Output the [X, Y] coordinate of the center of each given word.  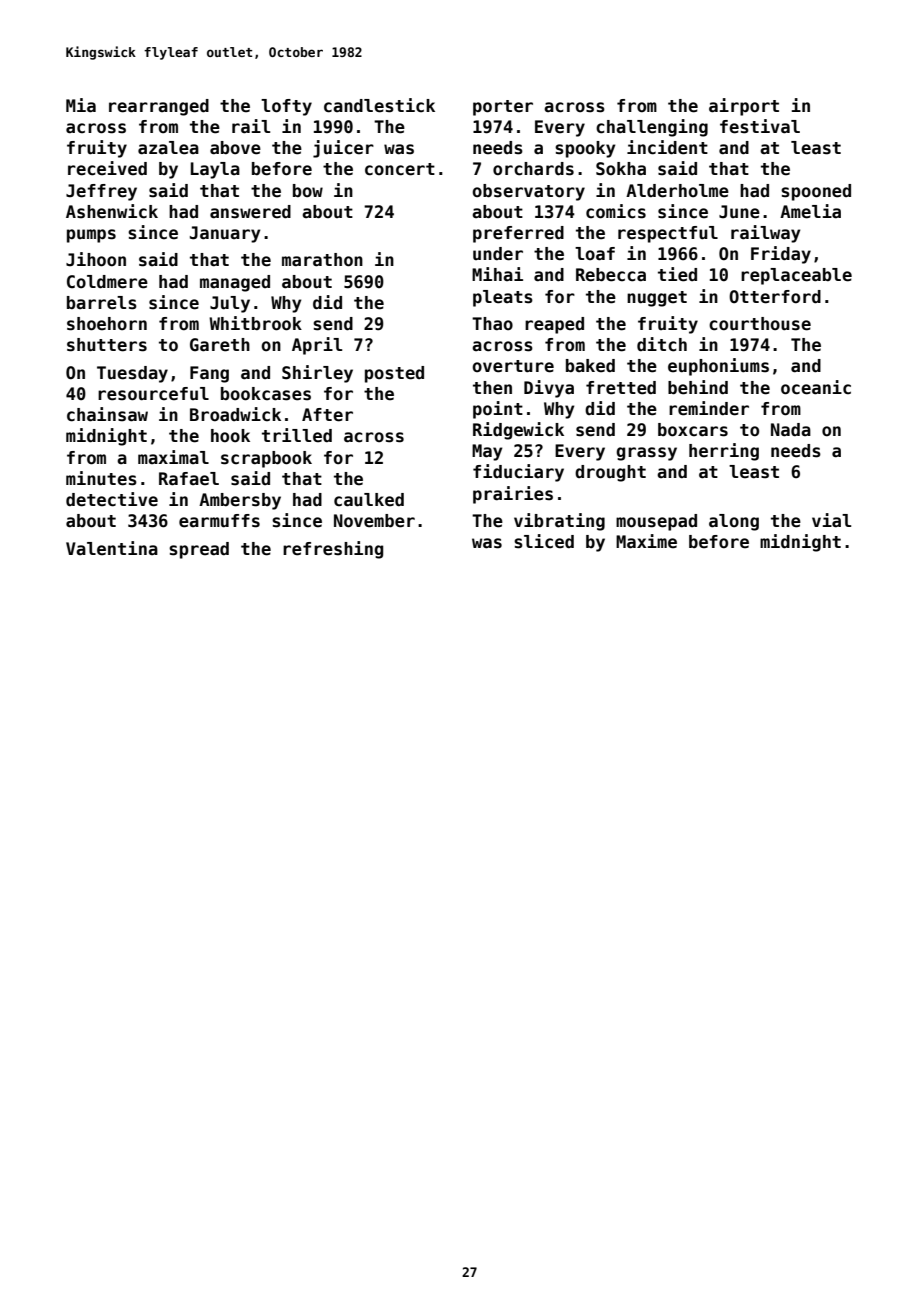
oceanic [816, 387]
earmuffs [219, 521]
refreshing [333, 550]
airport [744, 107]
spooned [816, 192]
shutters [107, 345]
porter [503, 108]
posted [394, 374]
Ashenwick [112, 211]
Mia [81, 105]
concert [400, 169]
